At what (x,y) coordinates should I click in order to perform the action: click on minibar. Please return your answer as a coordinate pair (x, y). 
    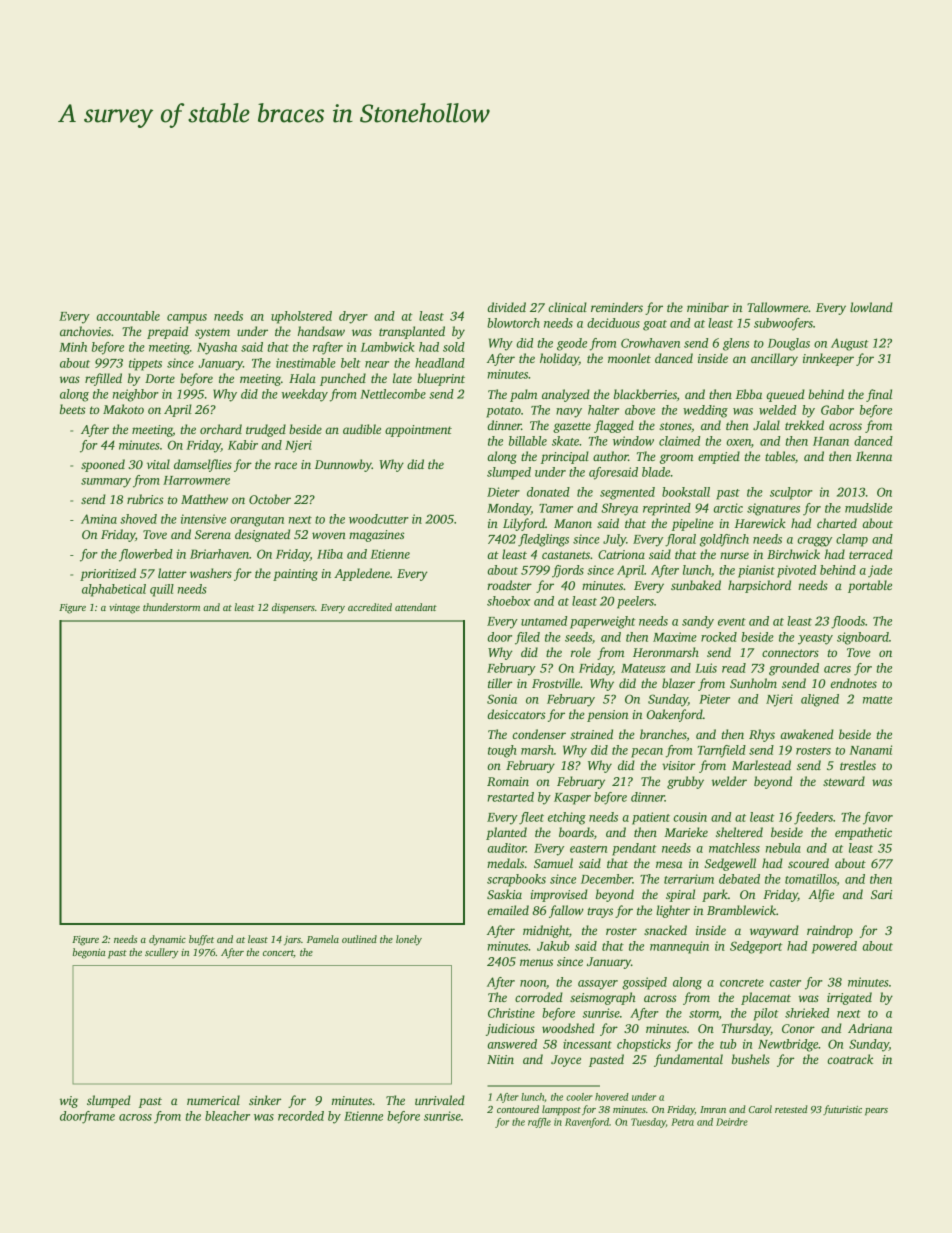
    Looking at the image, I should click on (708, 307).
